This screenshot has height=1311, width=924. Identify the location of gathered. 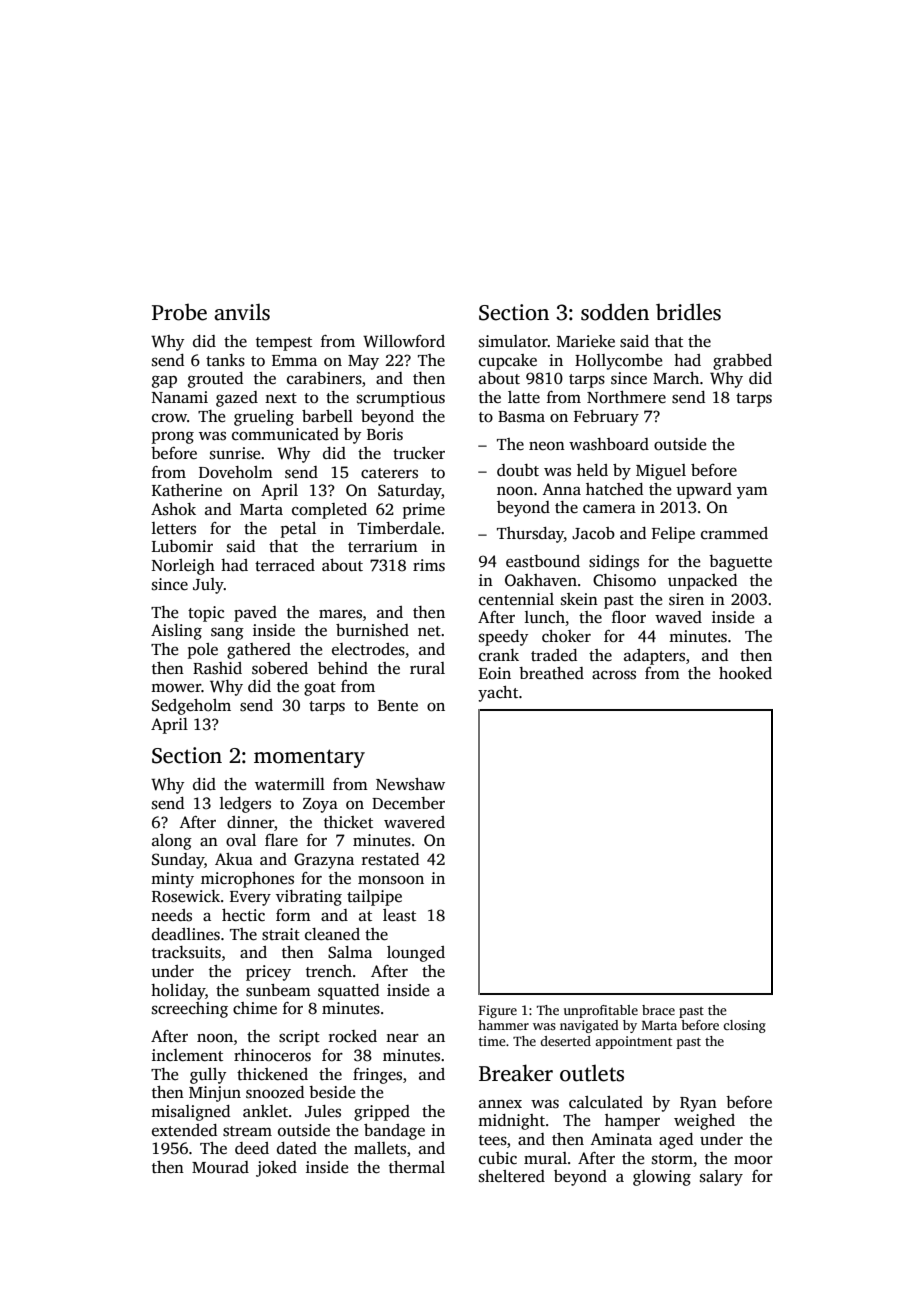
(259, 651).
